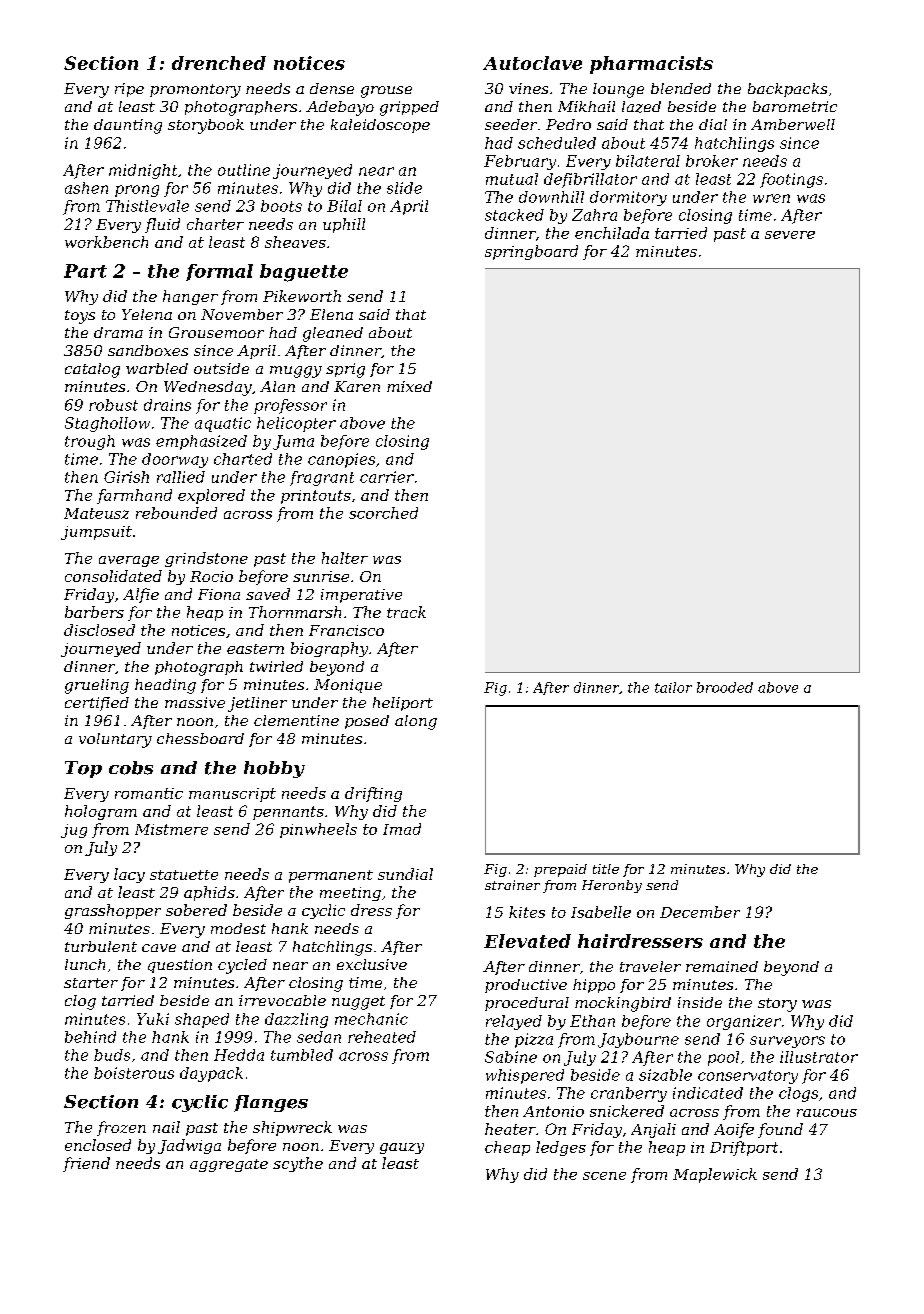 The width and height of the screenshot is (924, 1314). Describe the element at coordinates (604, 1176) in the screenshot. I see `scene` at that location.
